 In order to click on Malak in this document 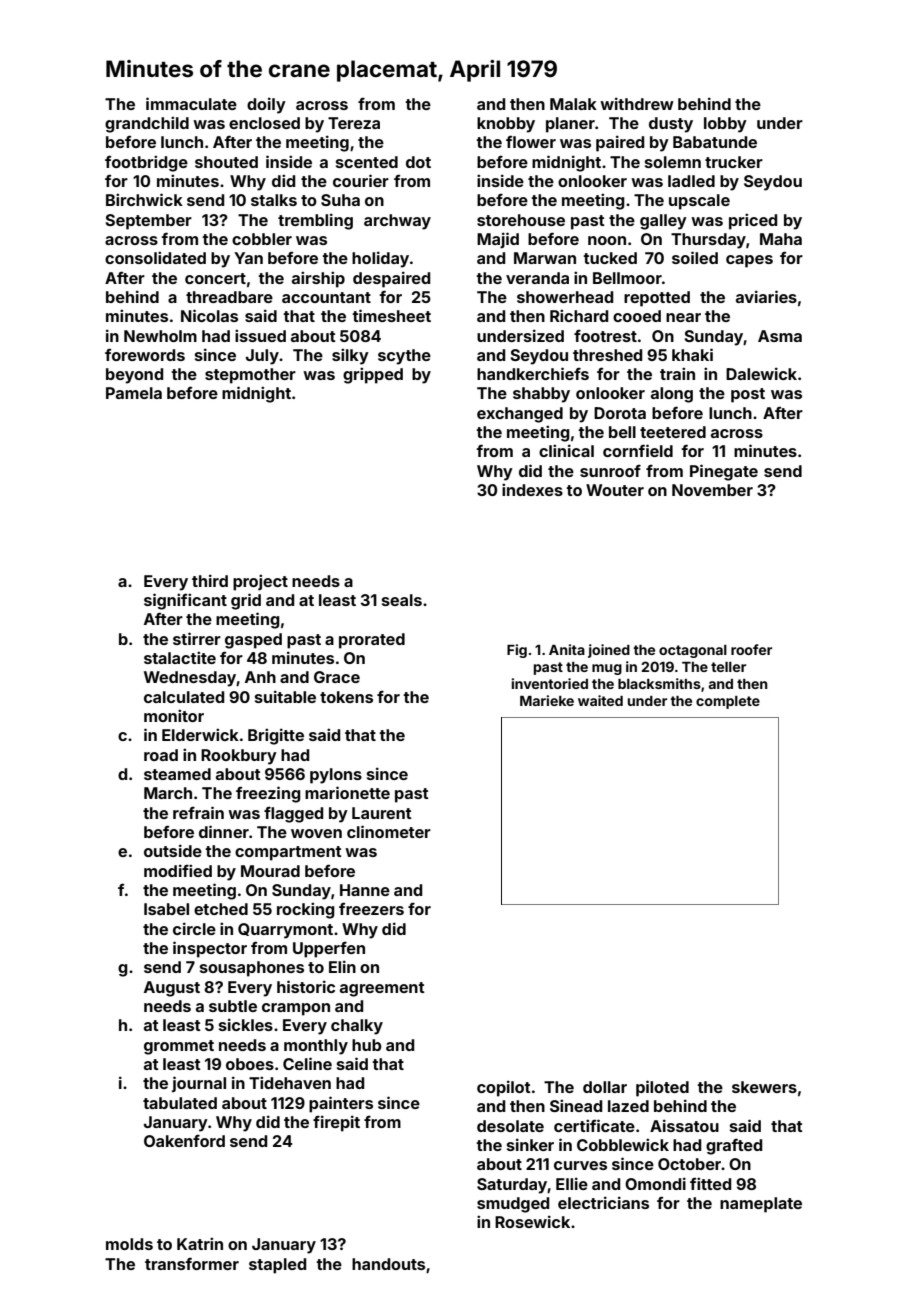, I will do `click(573, 104)`.
